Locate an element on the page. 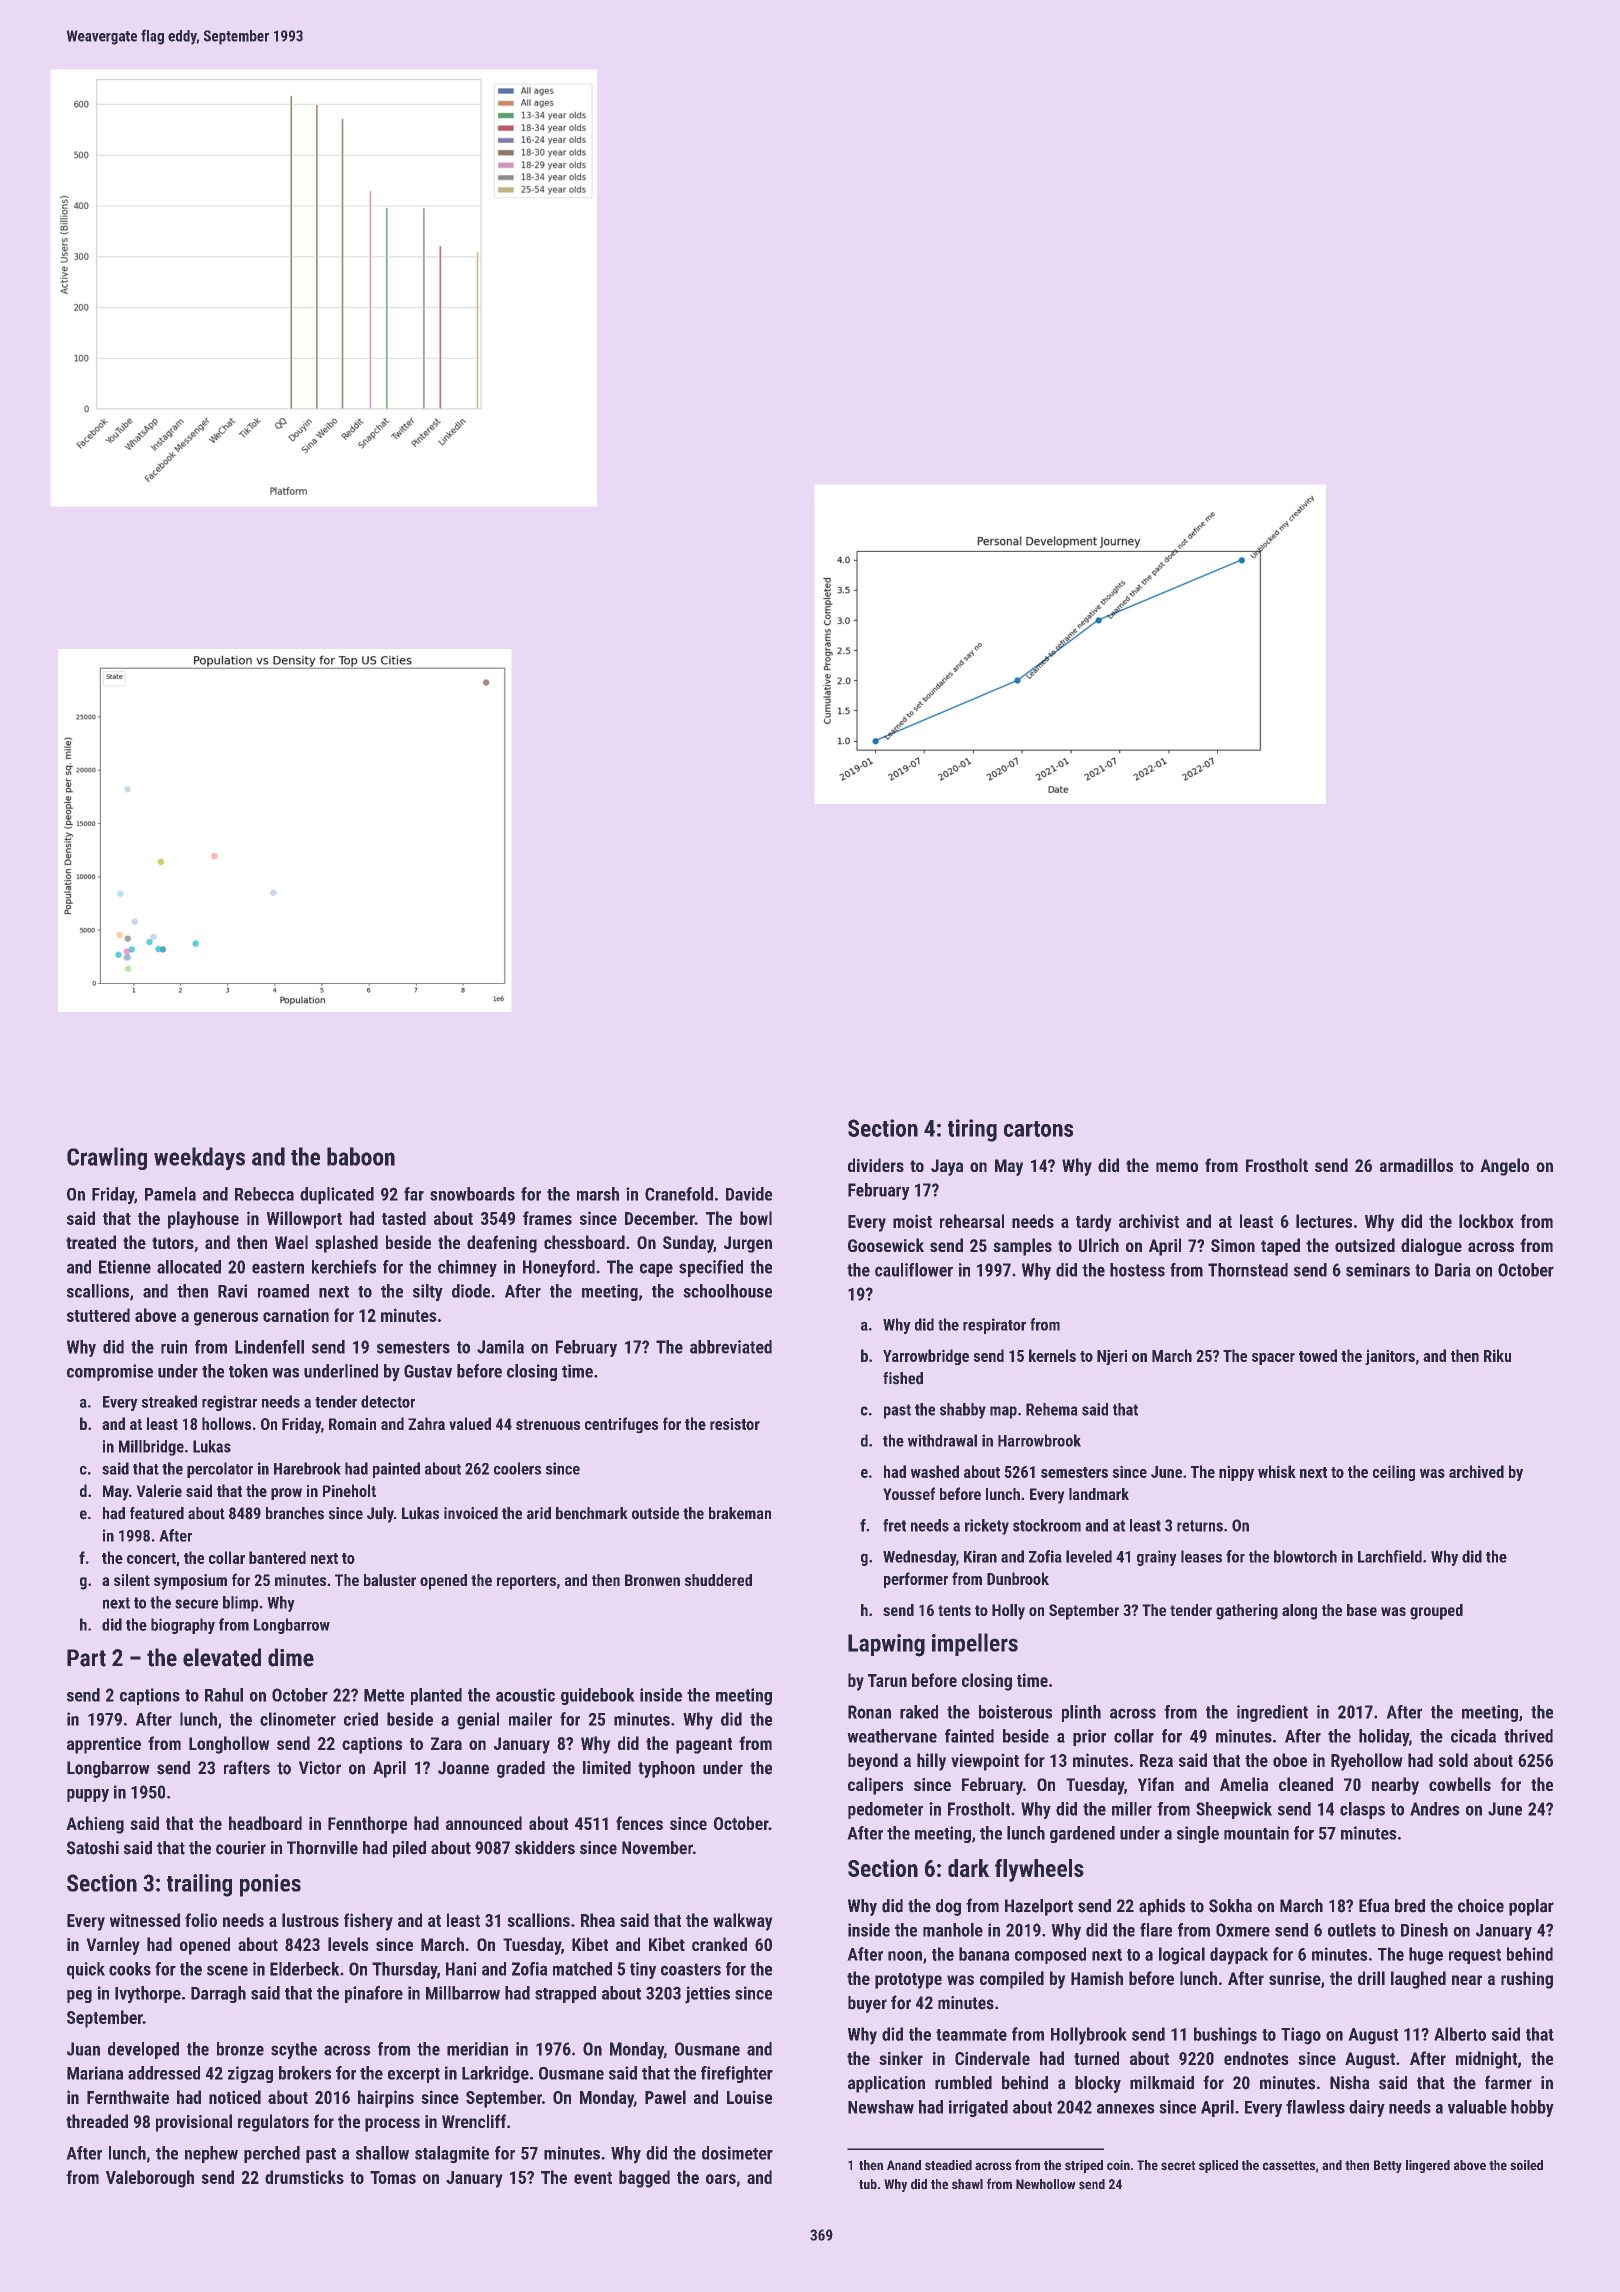  cartons is located at coordinates (1038, 1129).
